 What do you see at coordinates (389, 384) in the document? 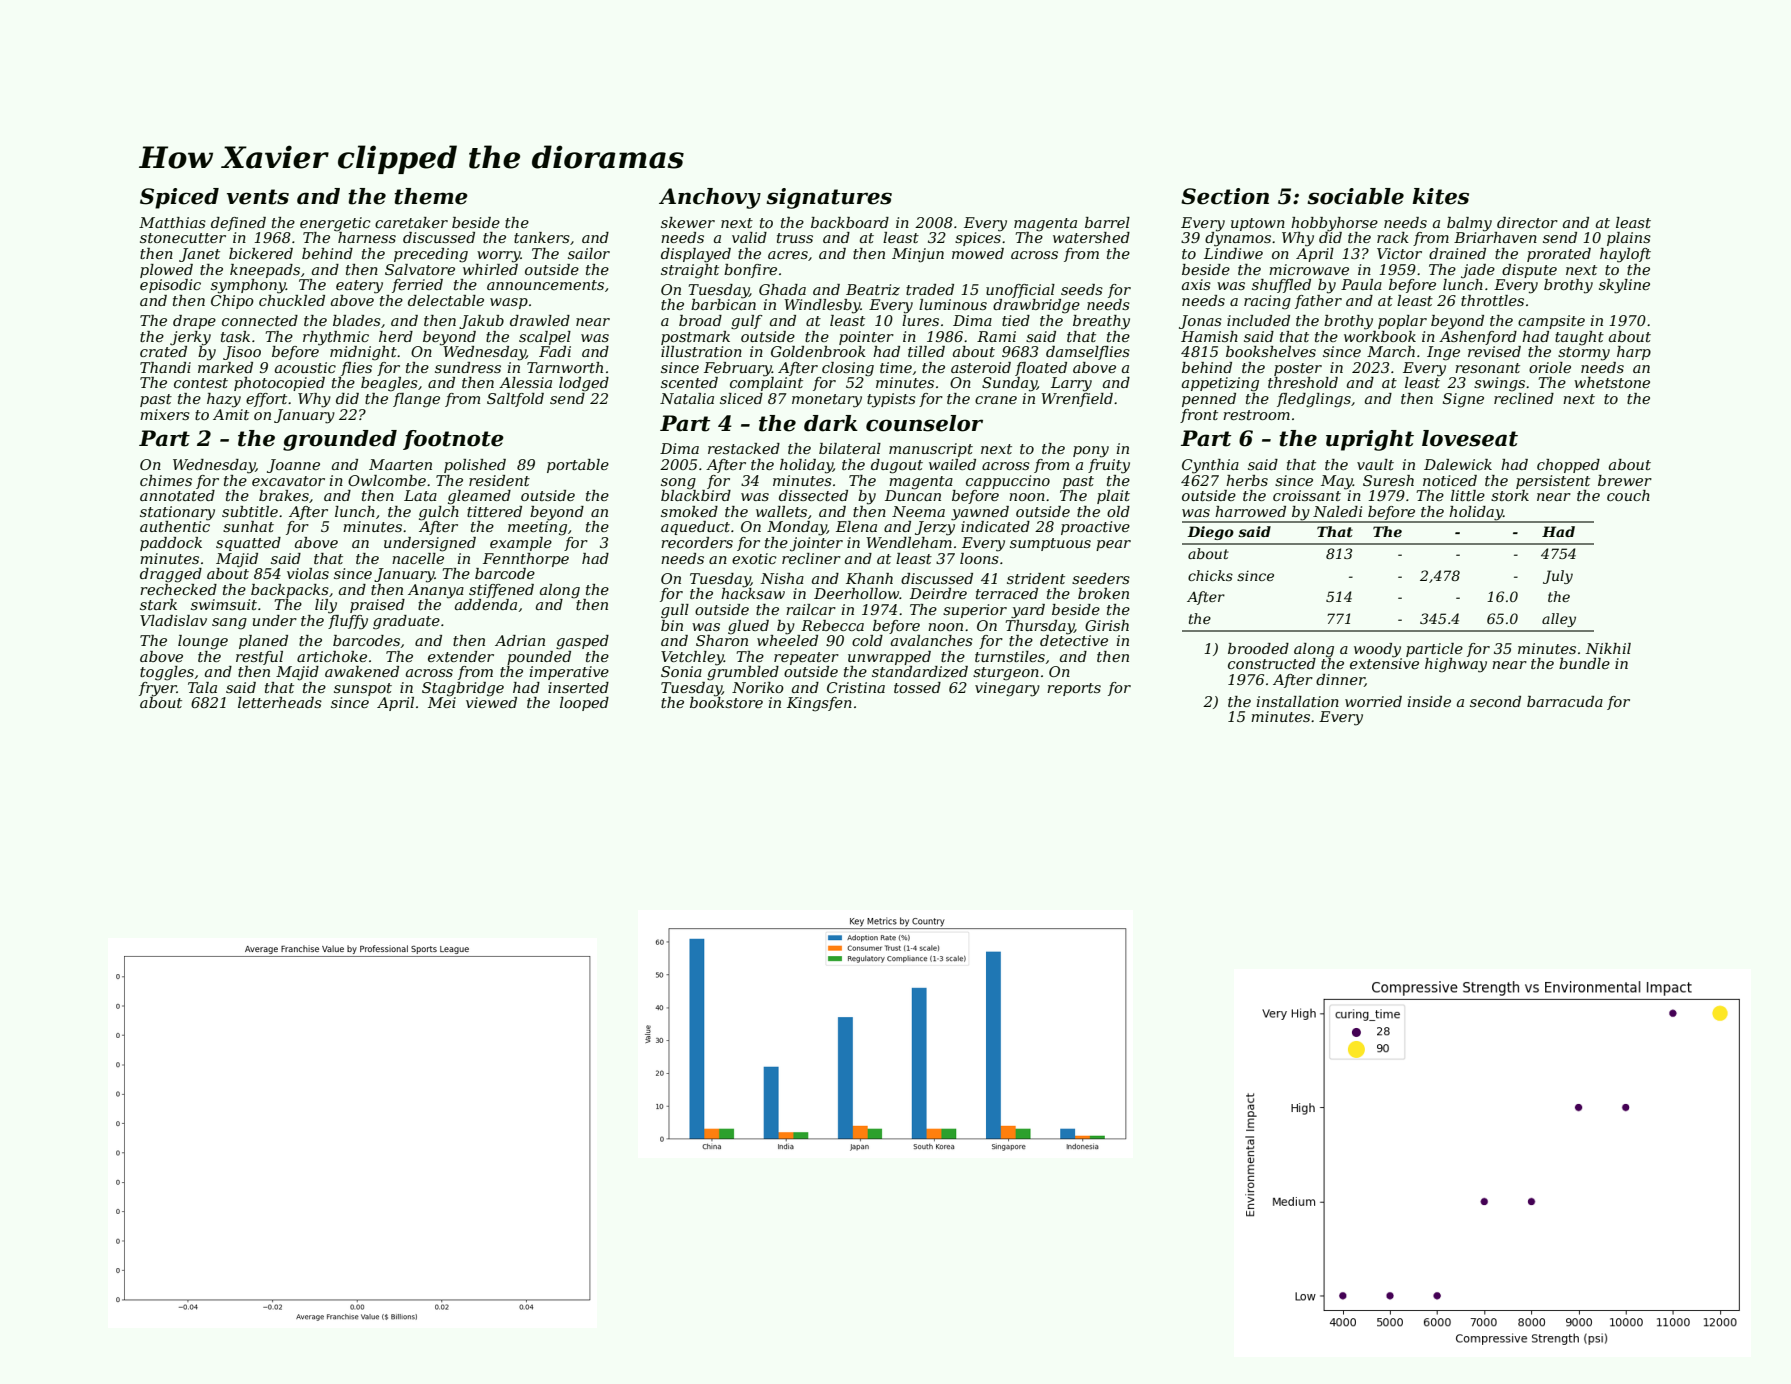
I see `beagles` at bounding box center [389, 384].
